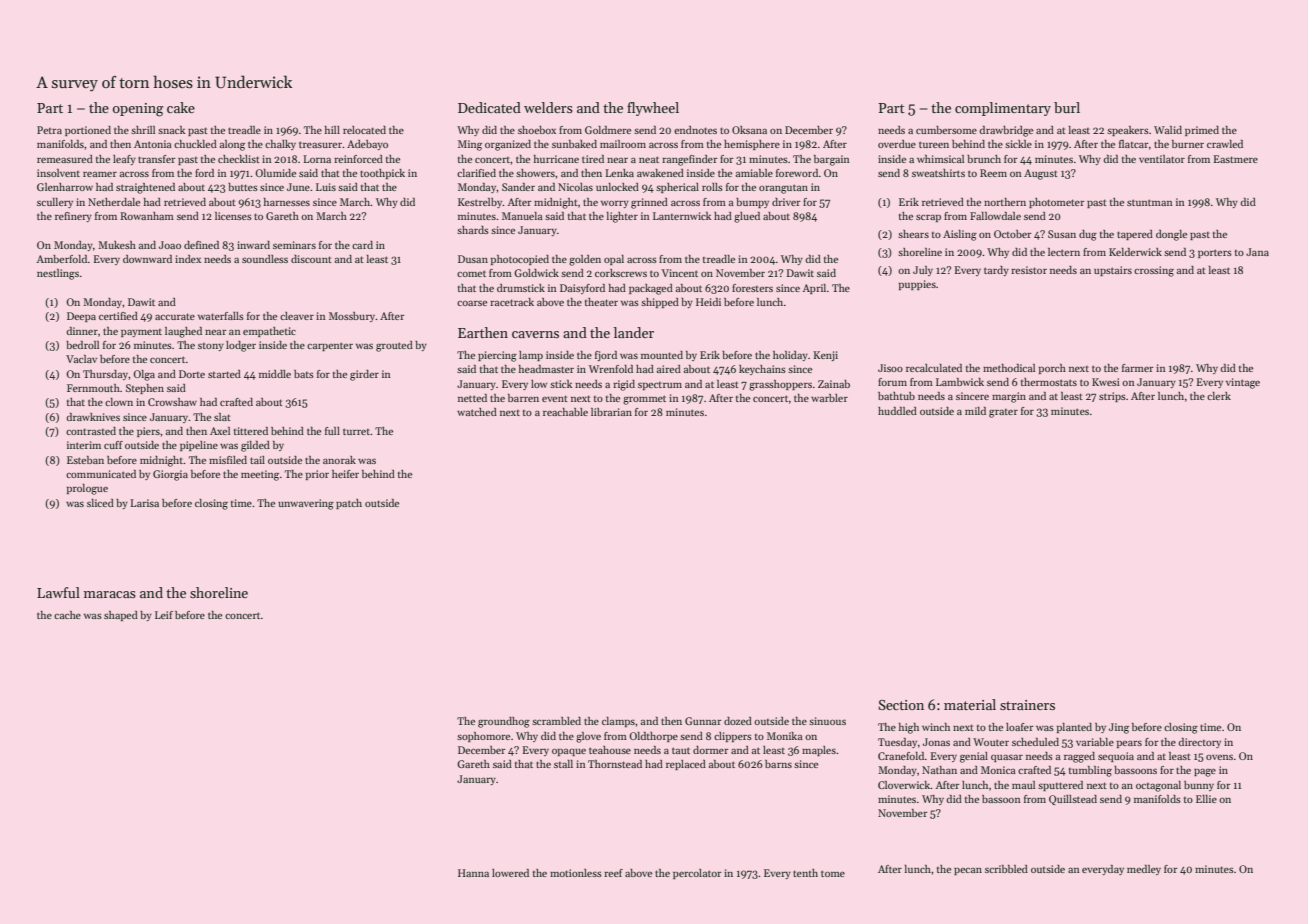  I want to click on maracas, so click(110, 594).
